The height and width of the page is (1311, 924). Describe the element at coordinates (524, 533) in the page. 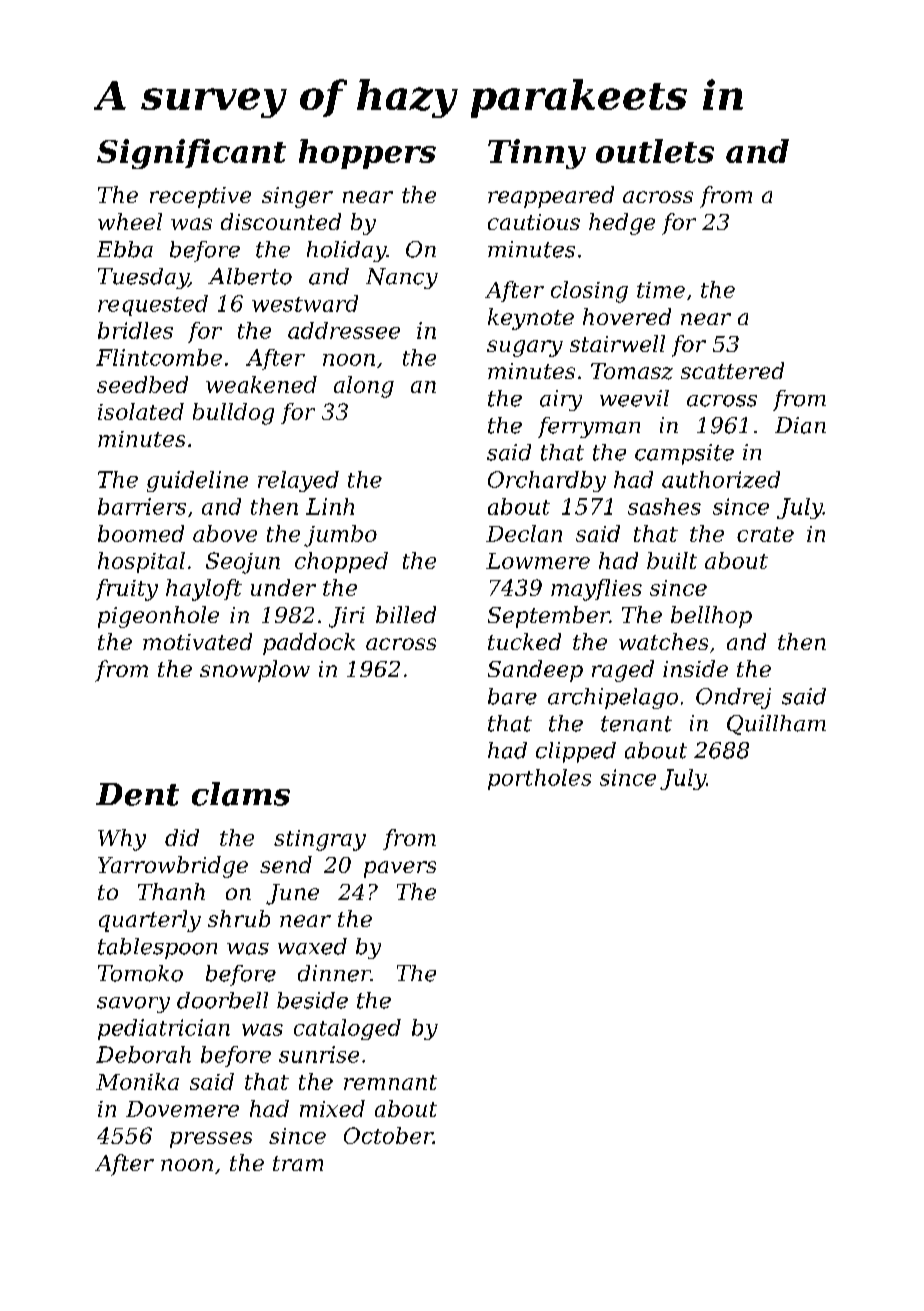

I see `Declan` at that location.
